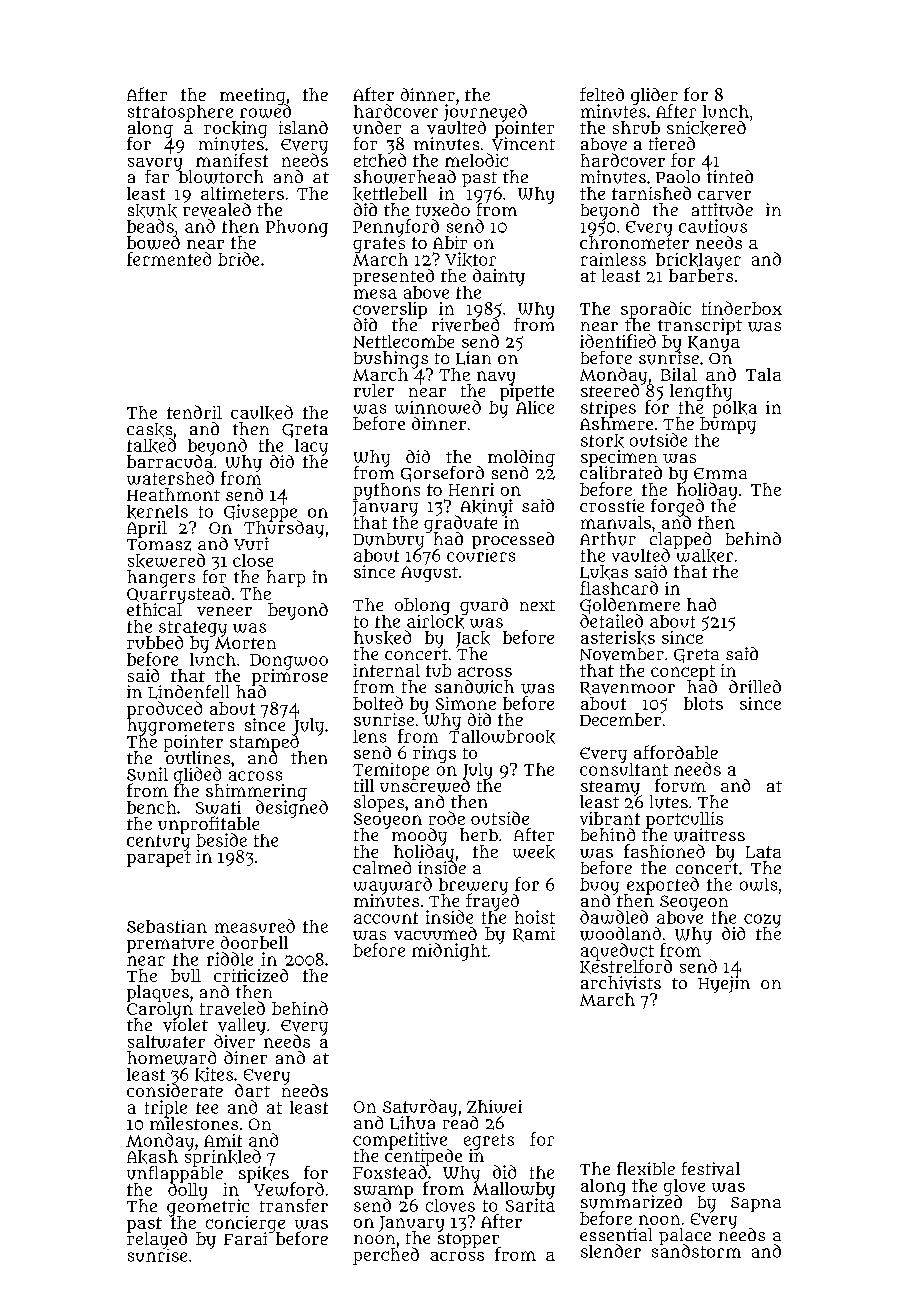 Image resolution: width=908 pixels, height=1316 pixels. What do you see at coordinates (180, 113) in the screenshot?
I see `stratosphere` at bounding box center [180, 113].
